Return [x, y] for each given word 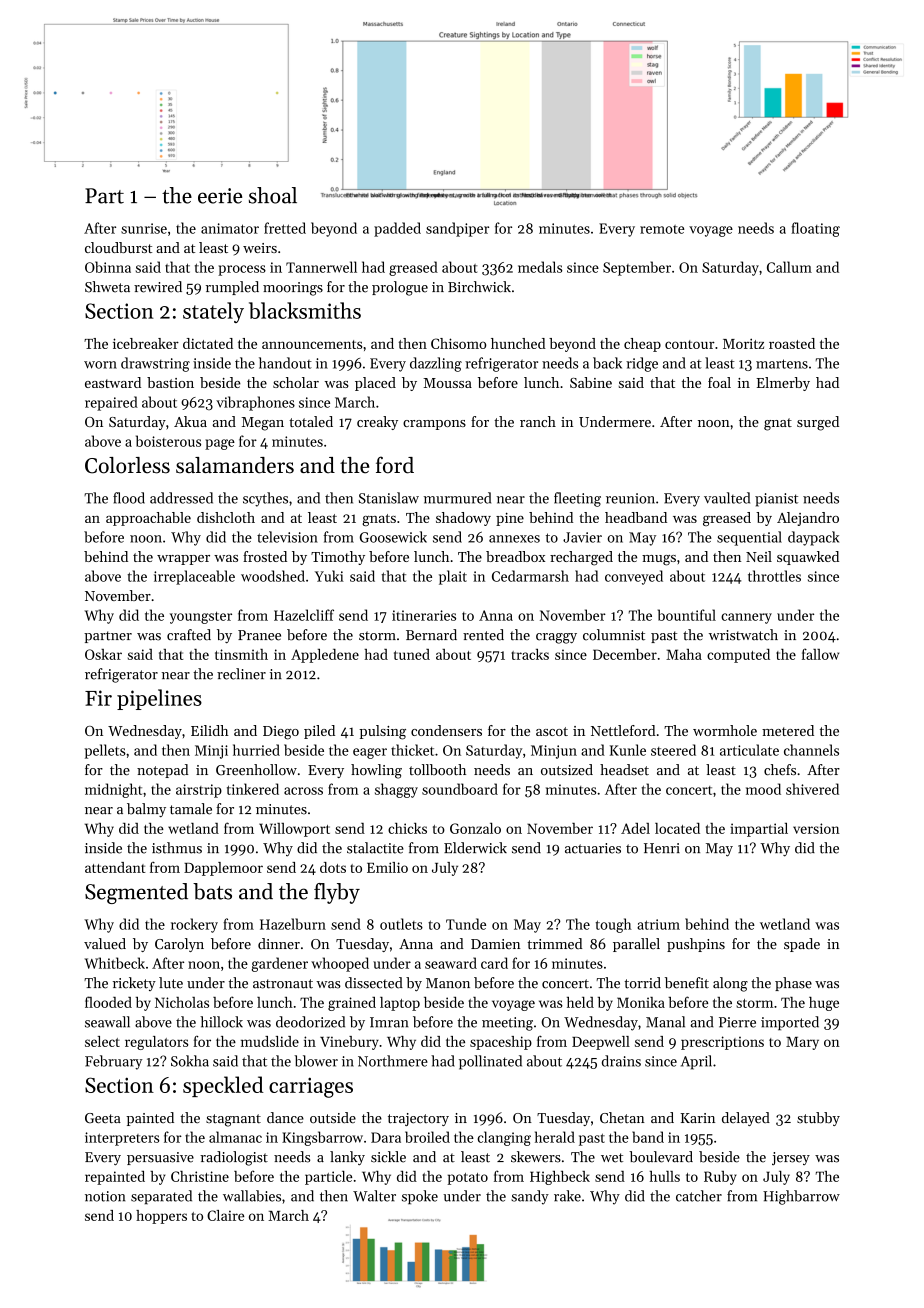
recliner [241, 674]
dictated [208, 343]
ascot [552, 731]
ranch [538, 421]
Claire [225, 1215]
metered [788, 730]
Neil [759, 556]
